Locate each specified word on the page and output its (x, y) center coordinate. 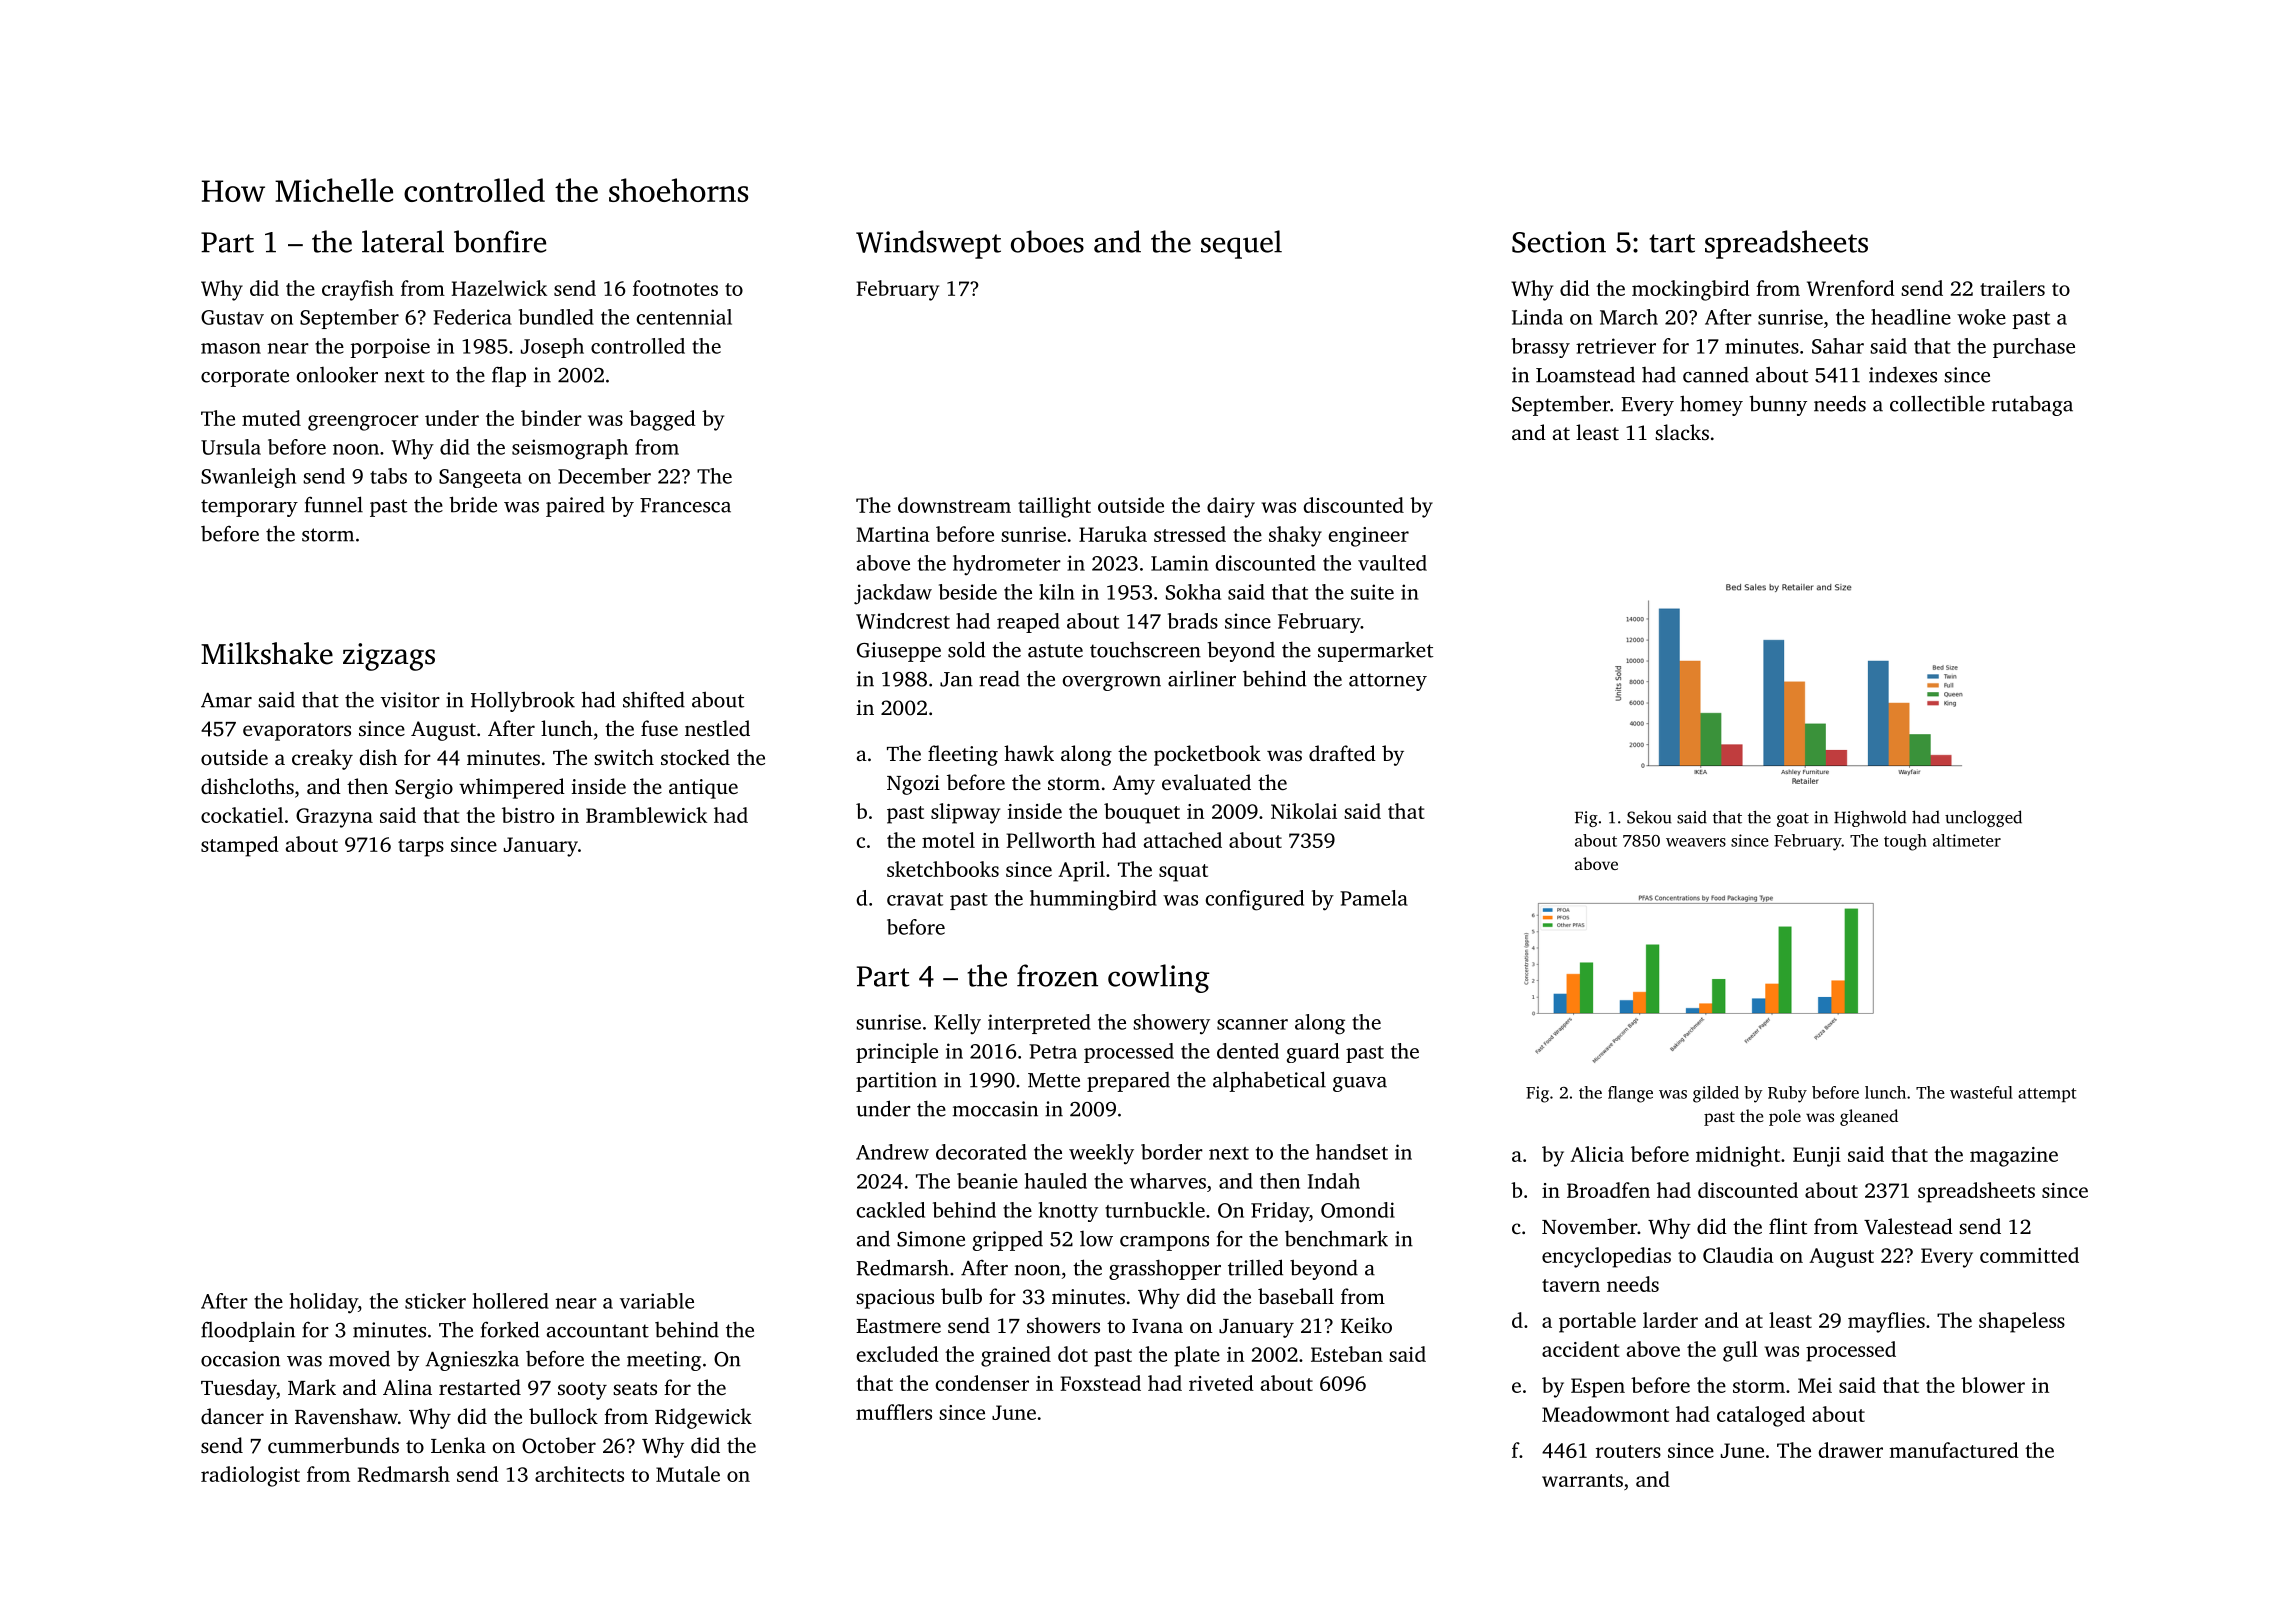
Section (1559, 242)
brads (1193, 621)
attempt (2047, 1095)
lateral (403, 241)
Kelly (957, 1024)
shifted (654, 699)
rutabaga (2032, 405)
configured (1254, 900)
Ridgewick (703, 1418)
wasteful (1981, 1092)
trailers (2012, 288)
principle (897, 1053)
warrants (1582, 1480)
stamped (240, 846)
